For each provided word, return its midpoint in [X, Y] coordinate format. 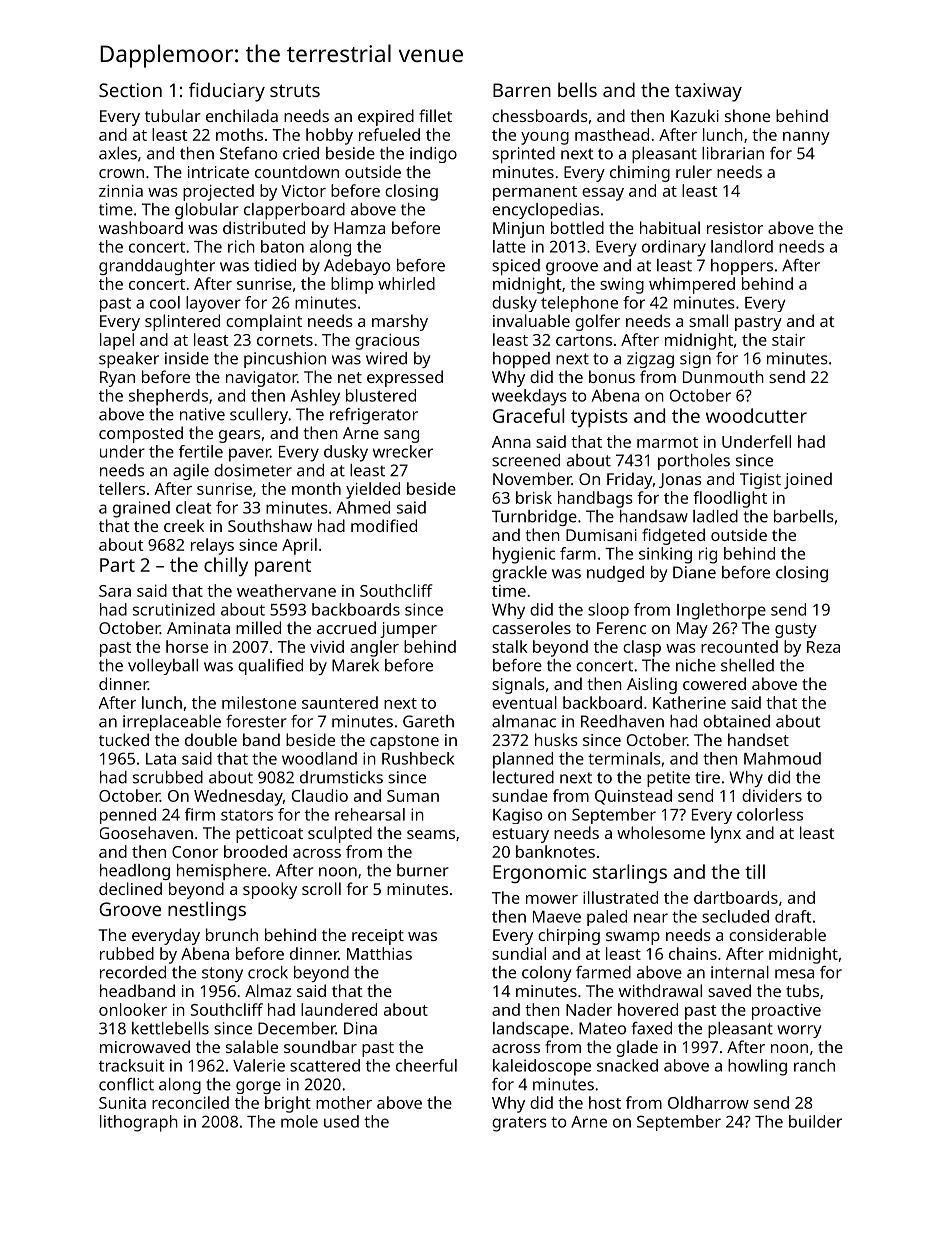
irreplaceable [172, 723]
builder [815, 1121]
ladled [715, 516]
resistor [735, 228]
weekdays [529, 397]
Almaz [268, 990]
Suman [413, 796]
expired [386, 117]
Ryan [117, 379]
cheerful [426, 1065]
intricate [218, 172]
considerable [777, 934]
